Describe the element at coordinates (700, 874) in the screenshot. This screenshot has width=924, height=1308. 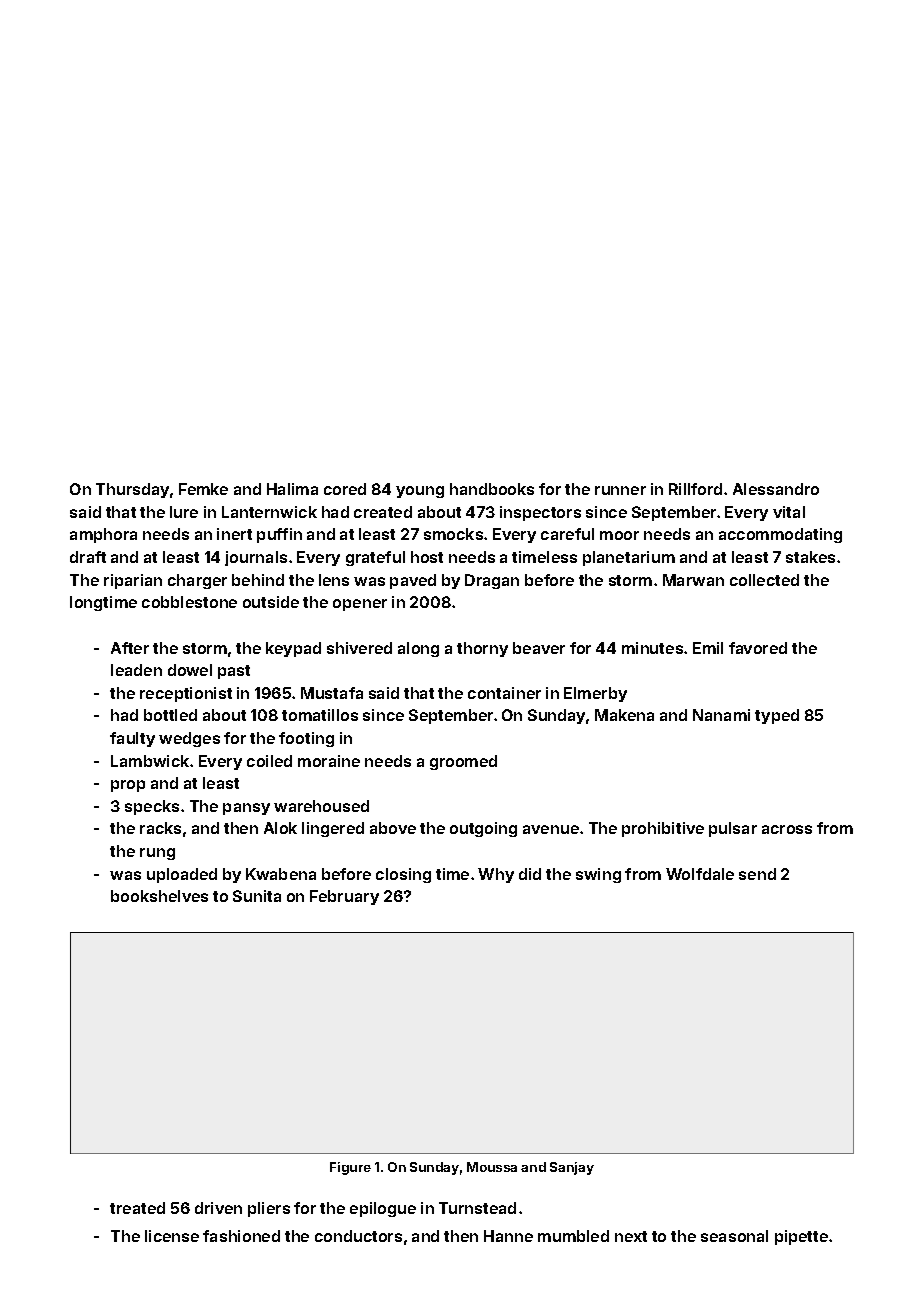
I see `Wolfdale` at that location.
